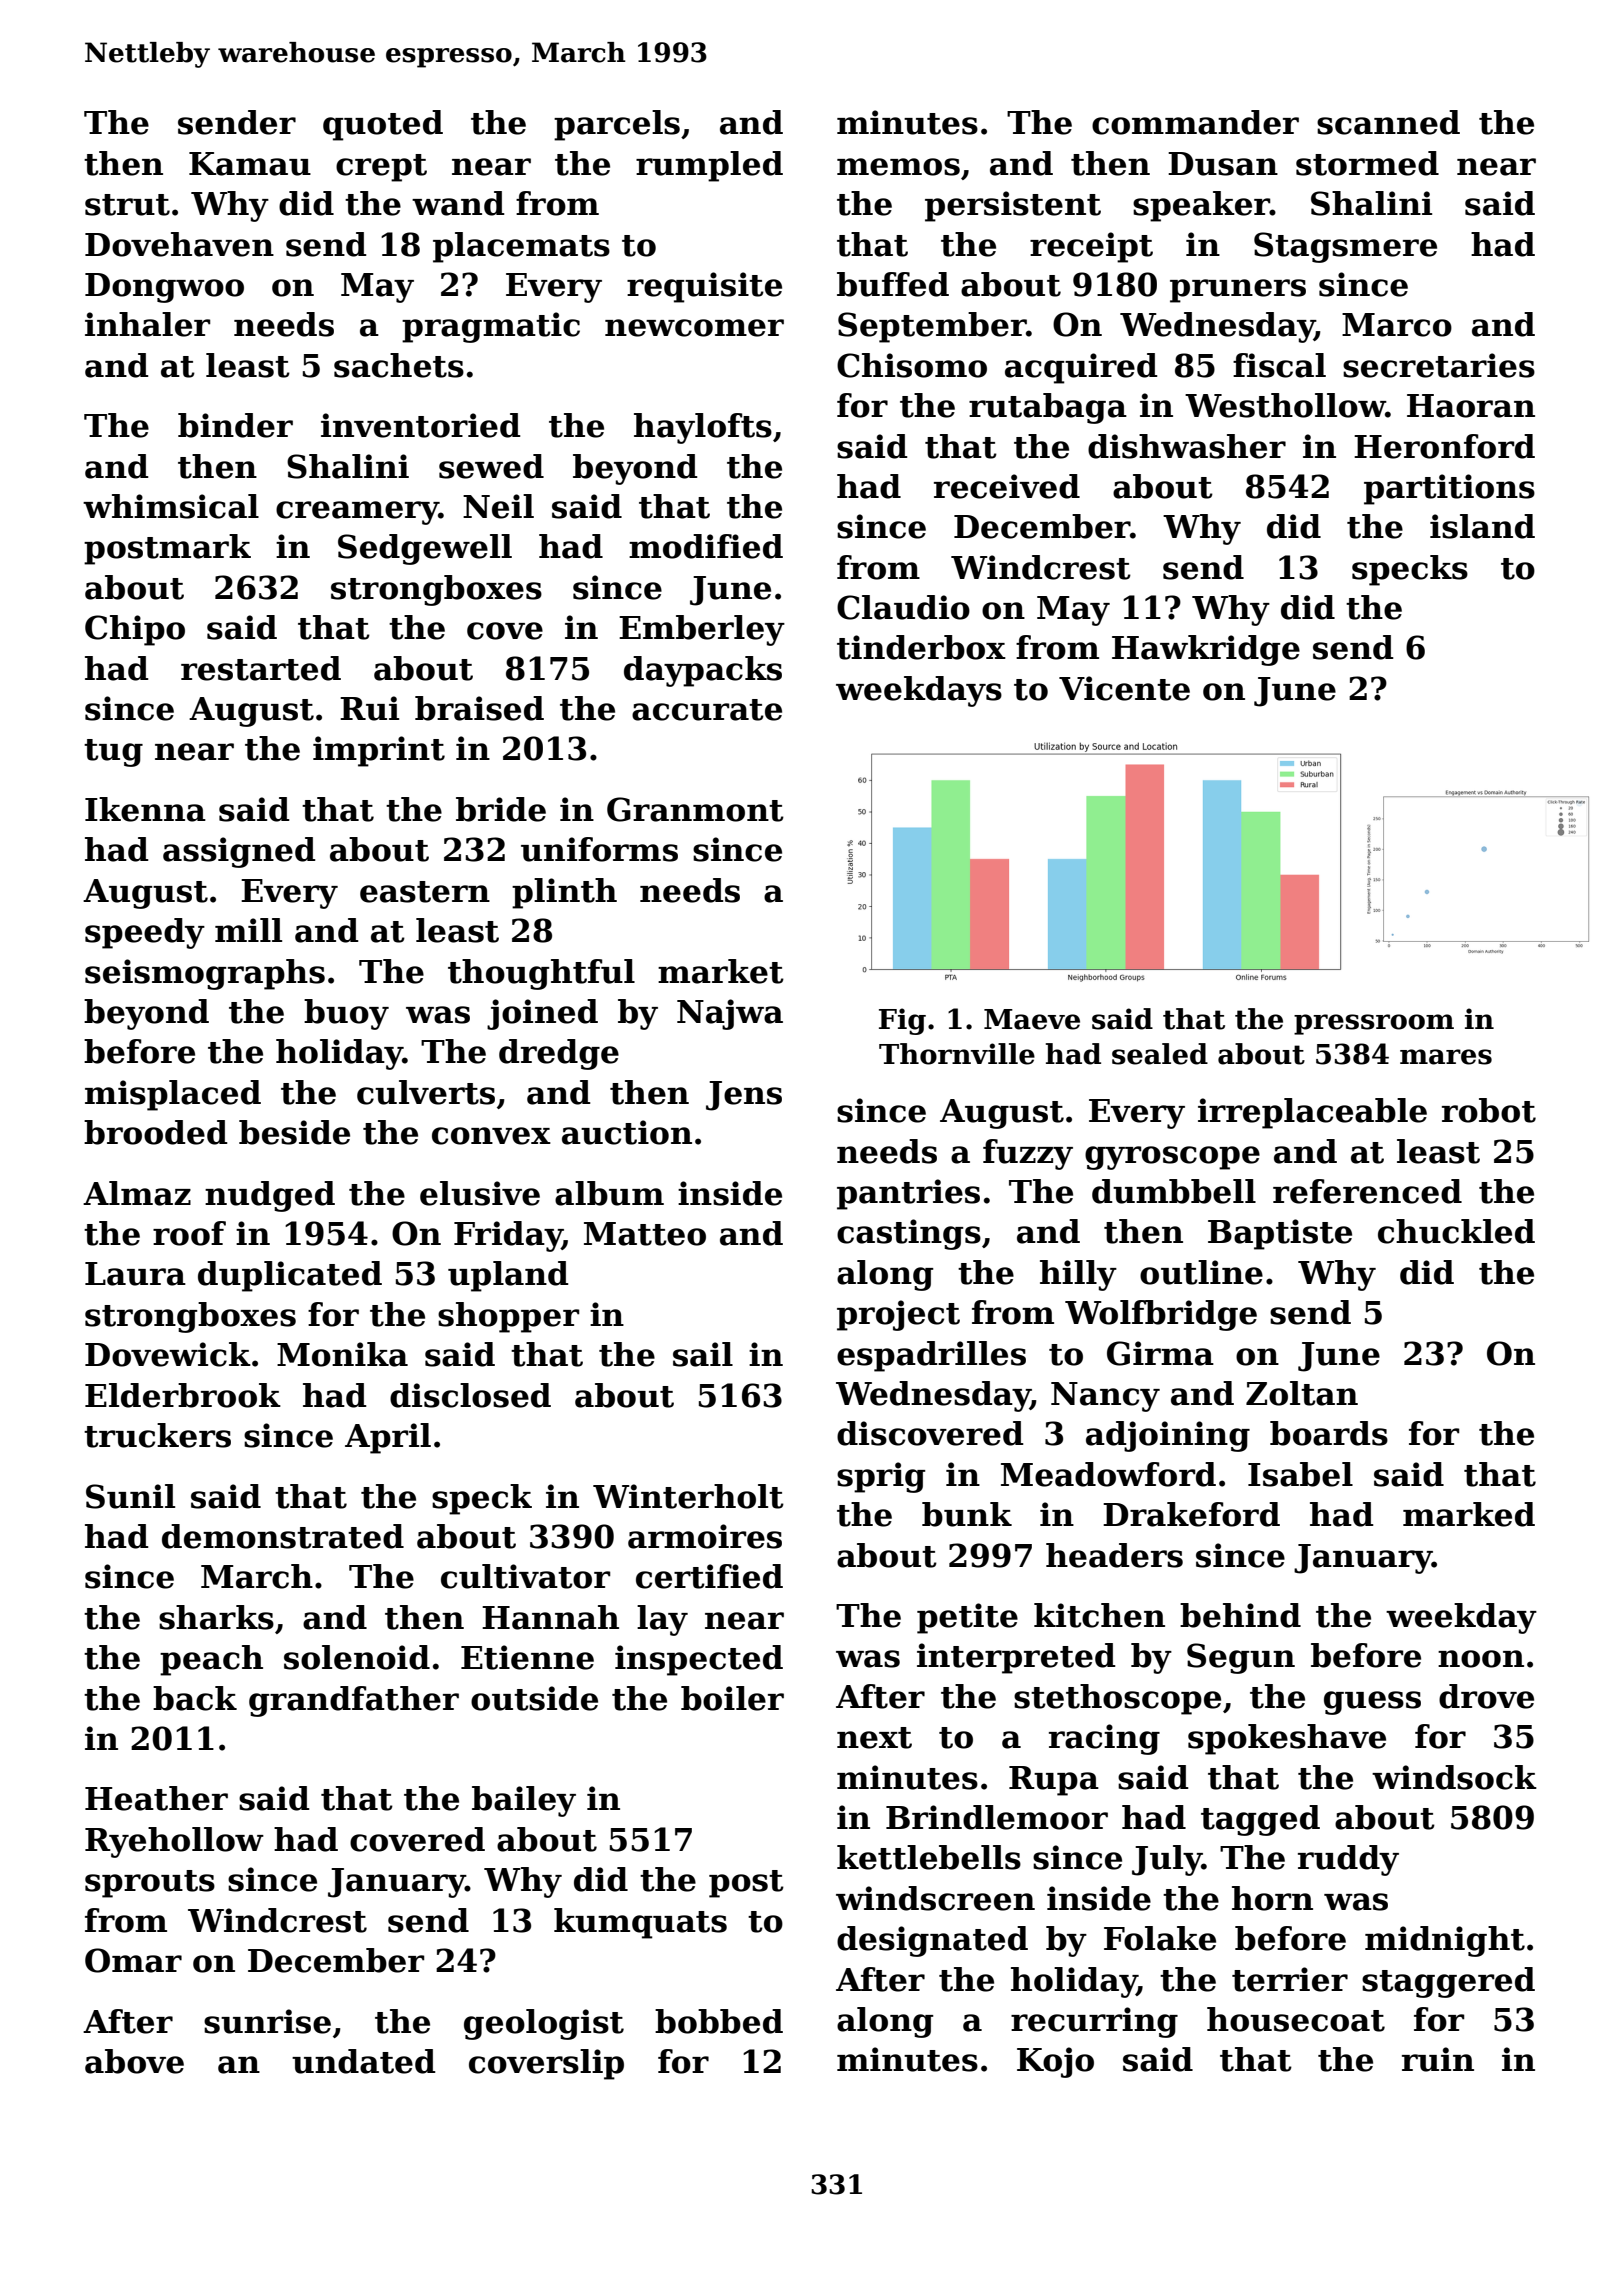 The width and height of the document is (1620, 2292). I want to click on parcels, so click(617, 125).
